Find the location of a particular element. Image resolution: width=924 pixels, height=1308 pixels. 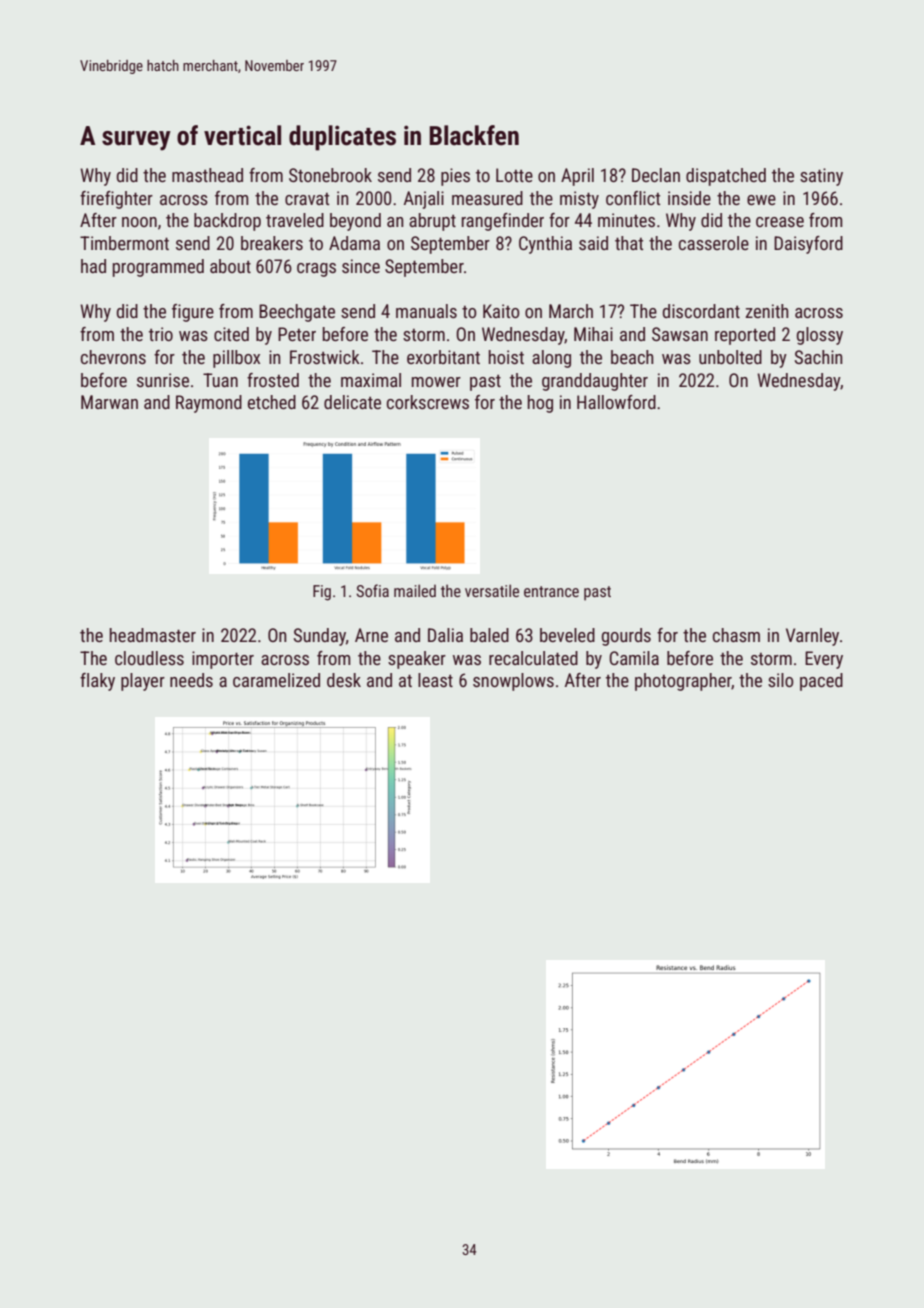

versatile is located at coordinates (492, 590).
